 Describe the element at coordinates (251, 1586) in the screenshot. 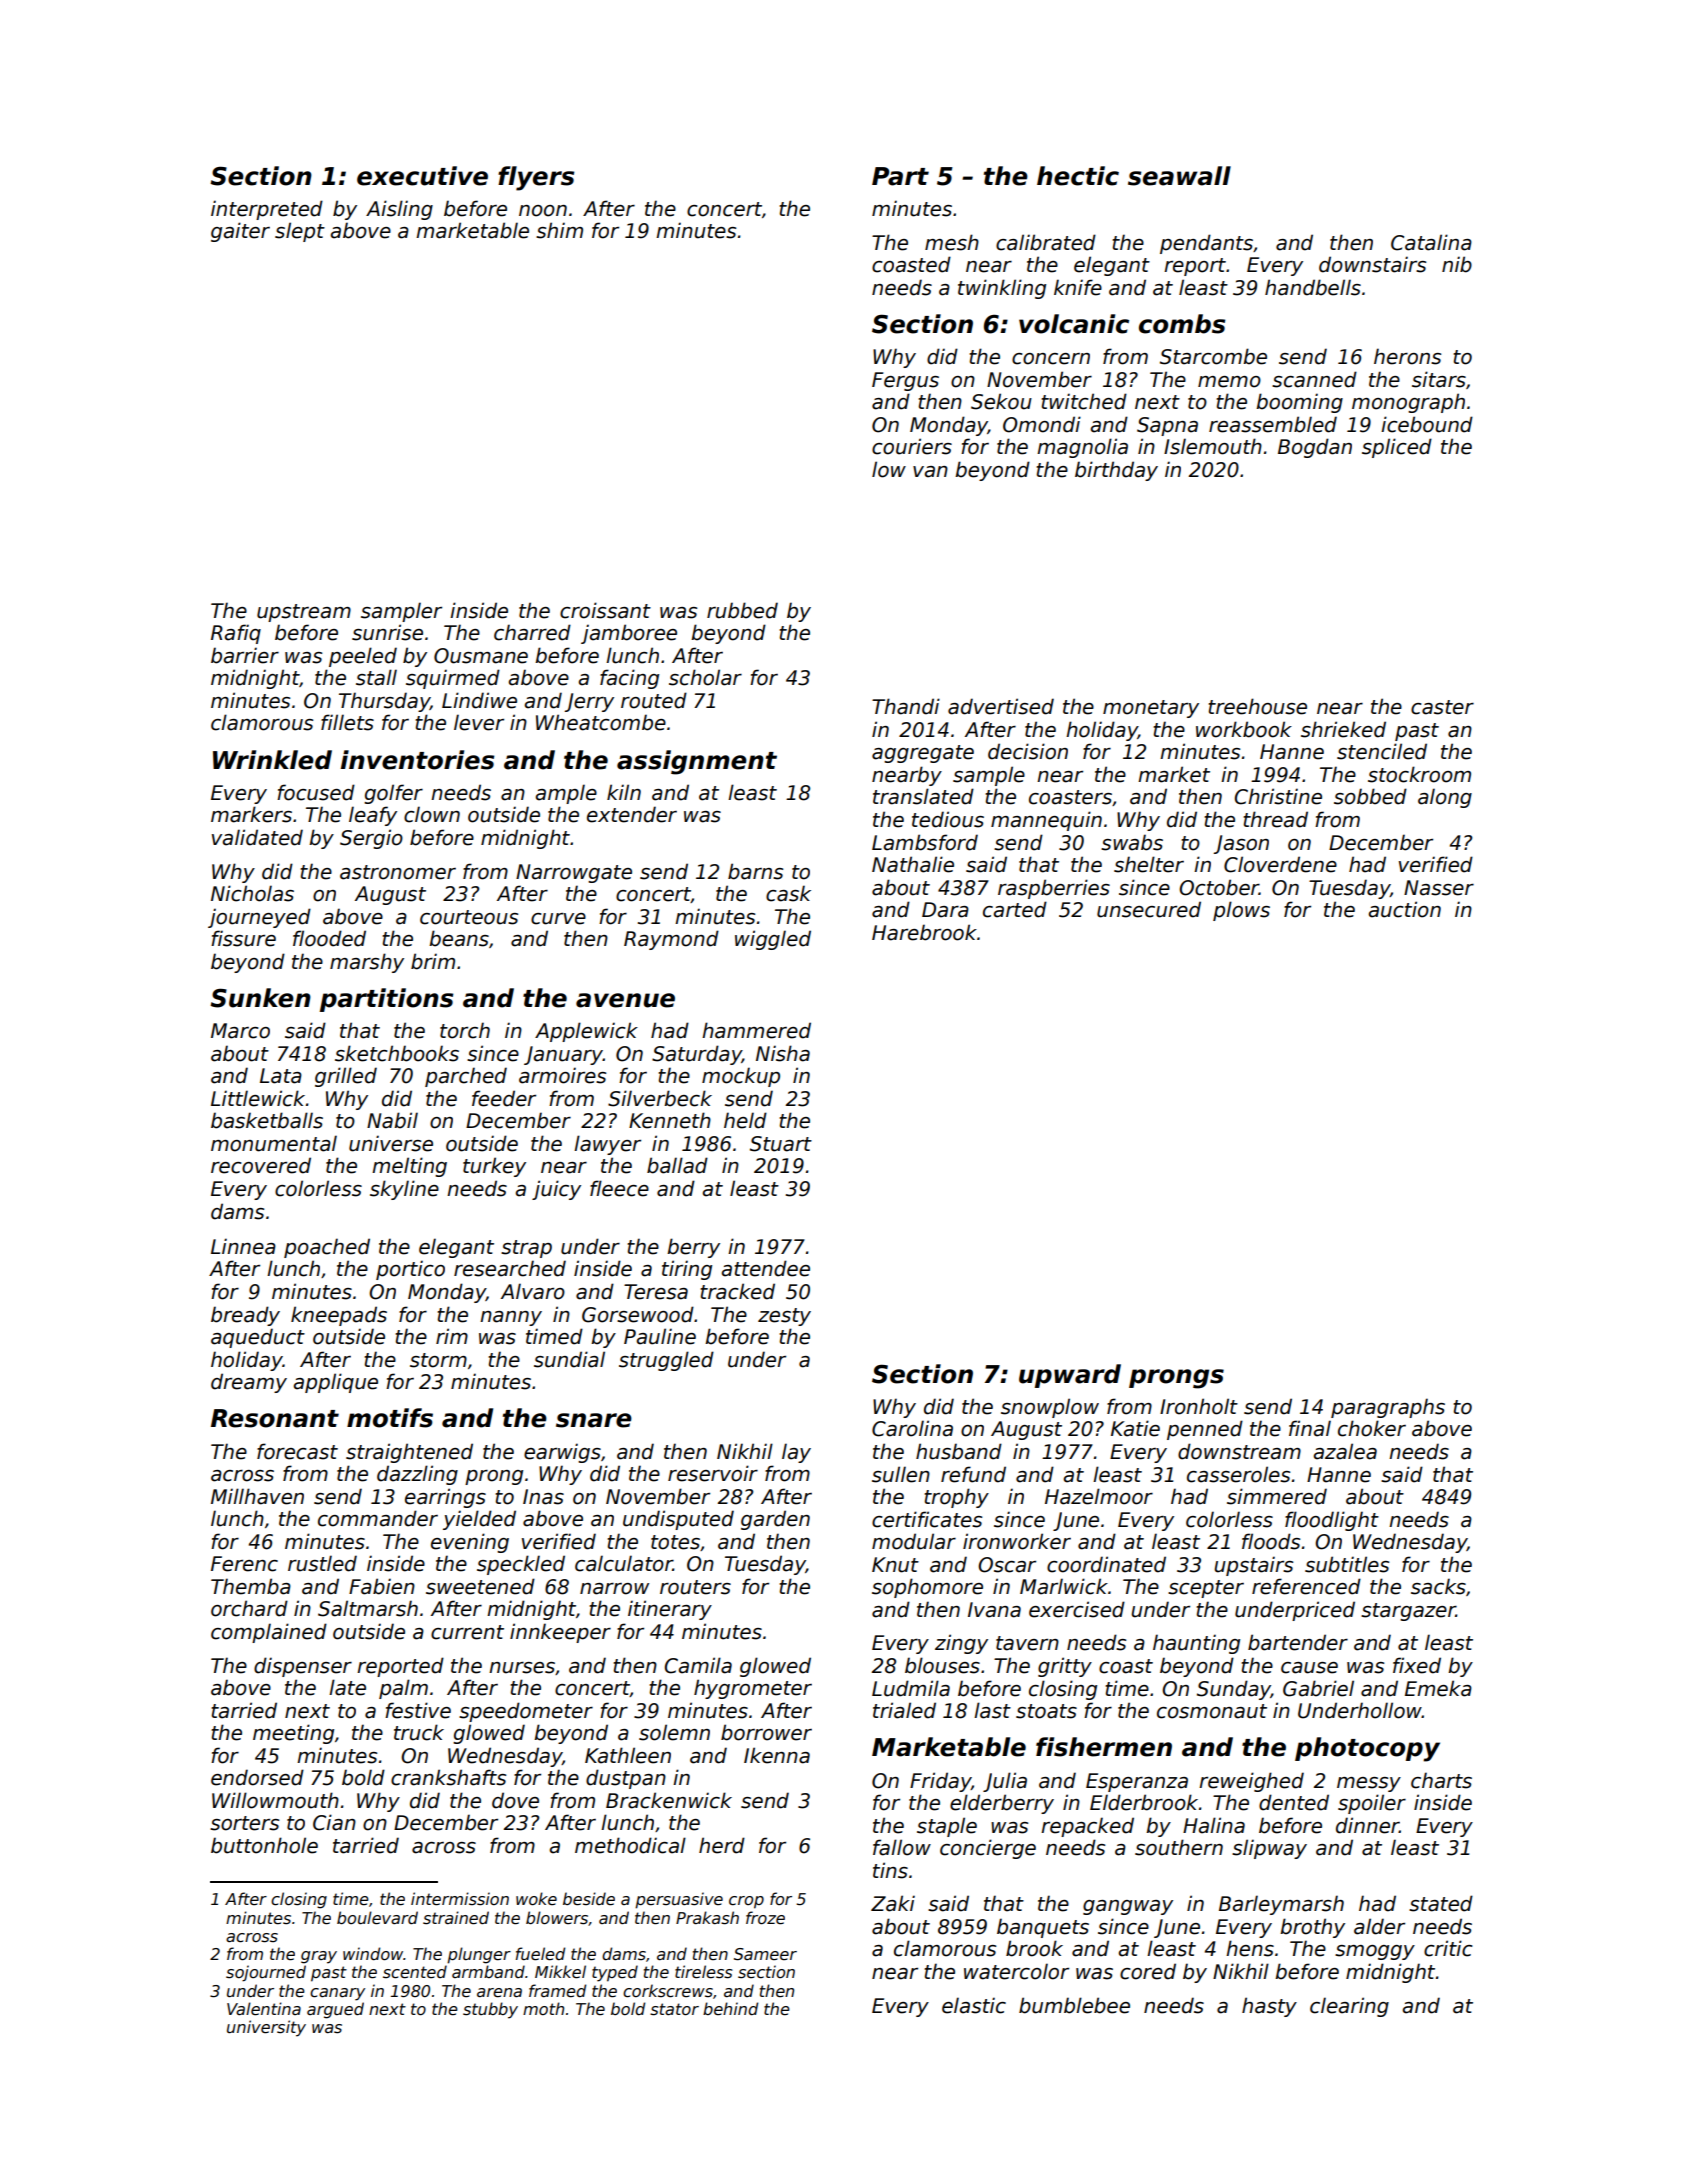

I see `Themba` at that location.
